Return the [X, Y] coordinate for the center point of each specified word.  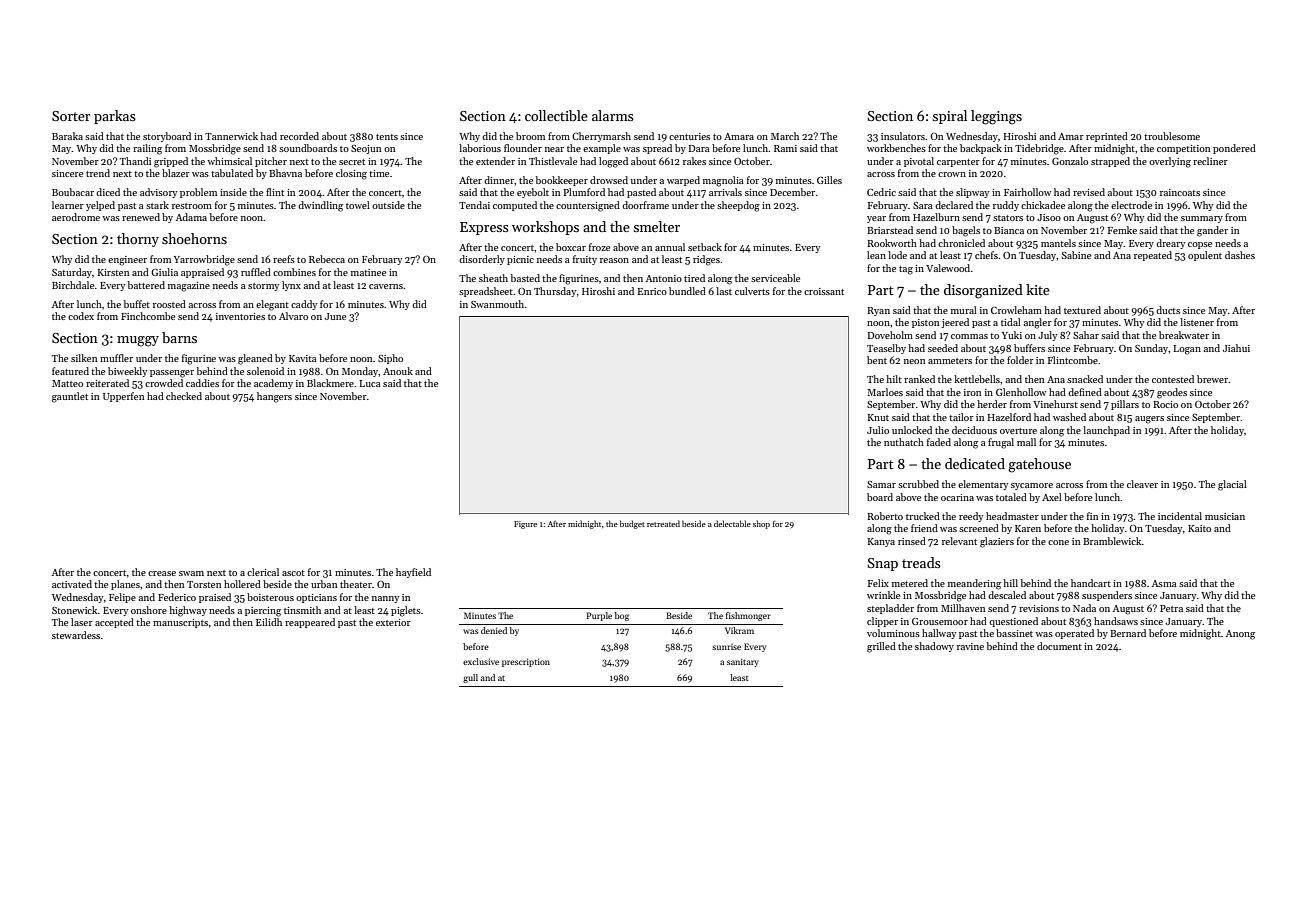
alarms [613, 115]
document [1059, 646]
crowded [164, 383]
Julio [878, 430]
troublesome [1172, 136]
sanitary [743, 662]
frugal [1001, 443]
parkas [115, 117]
